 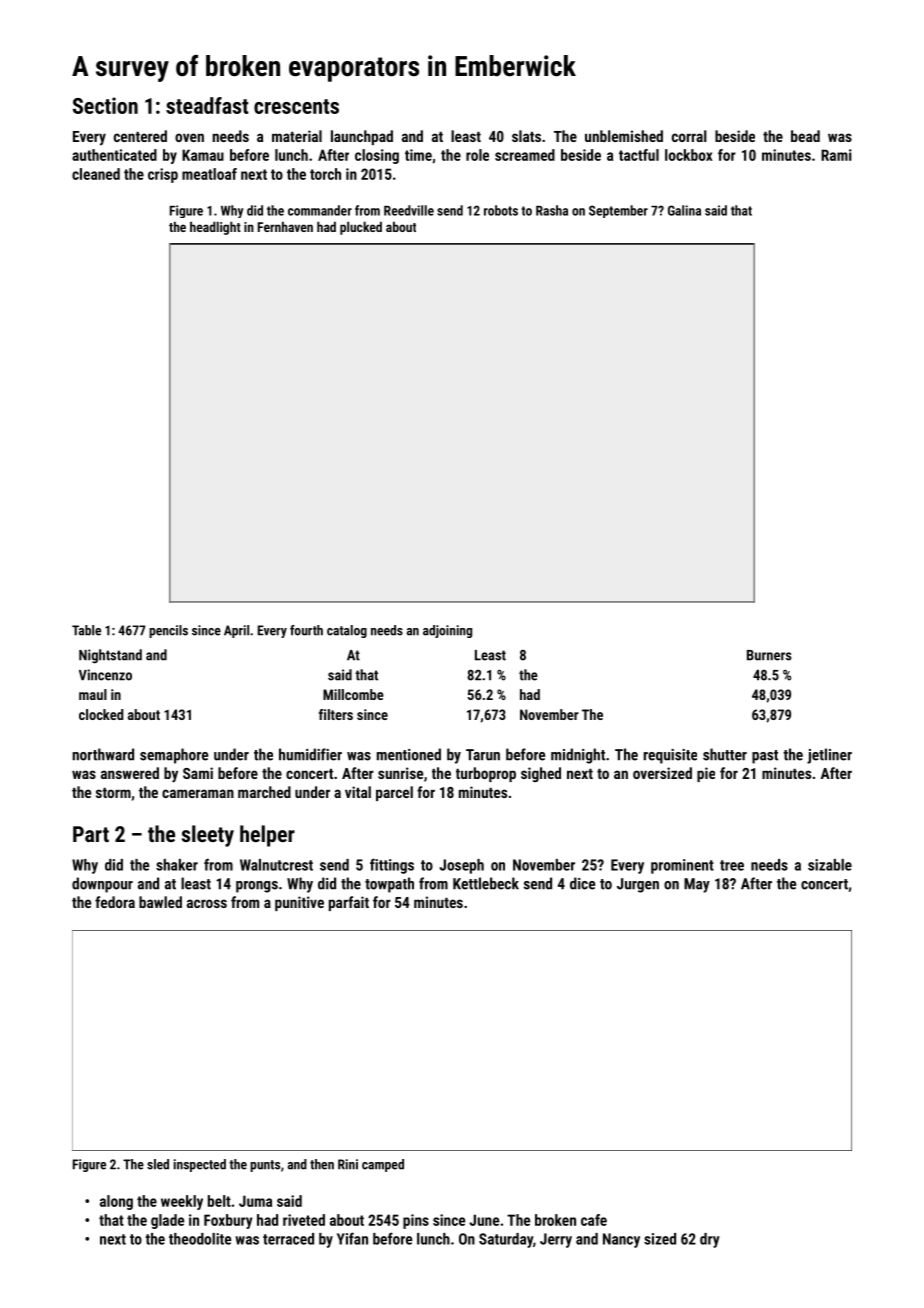 What do you see at coordinates (769, 655) in the page?
I see `Burners` at bounding box center [769, 655].
